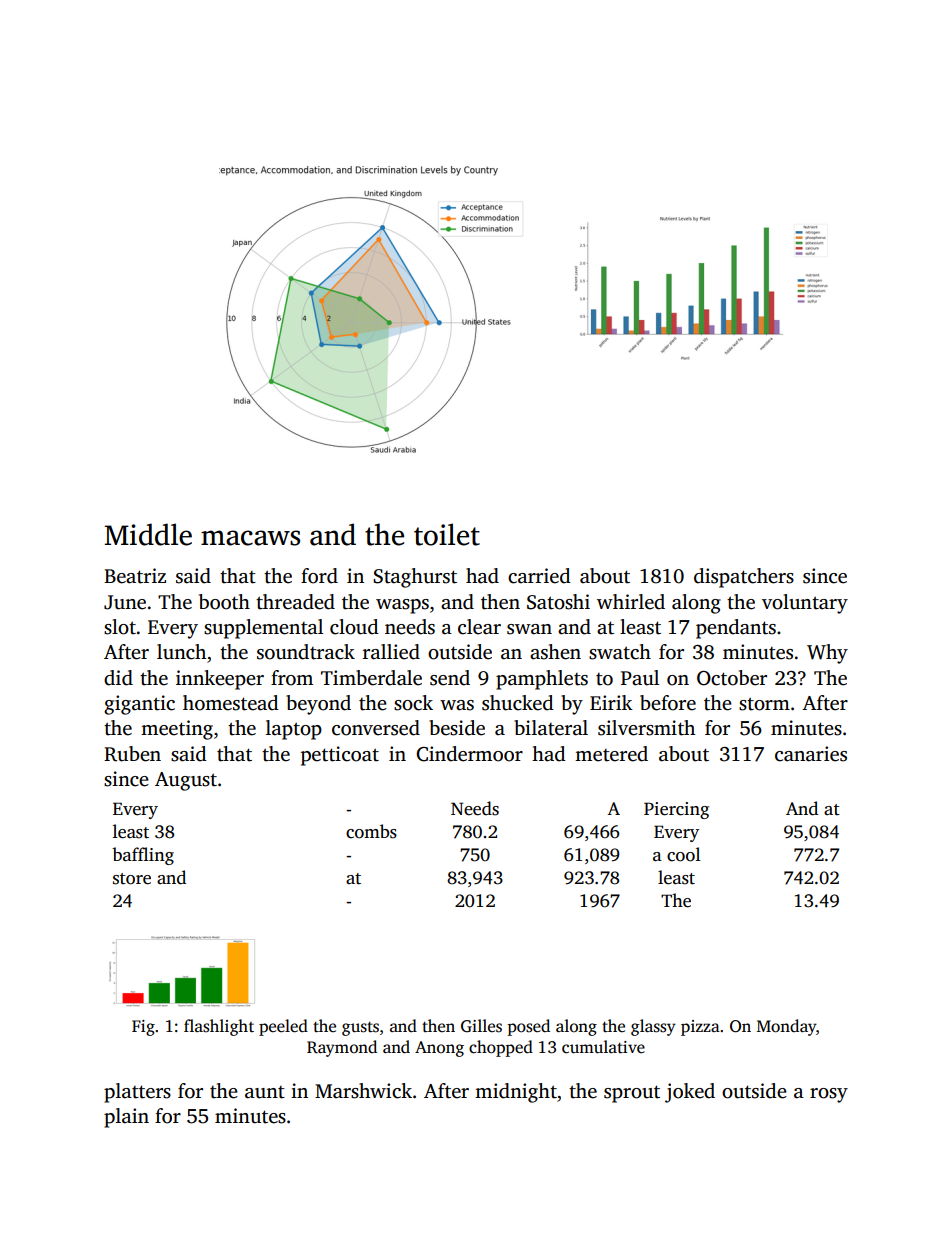  What do you see at coordinates (811, 754) in the image?
I see `canaries` at bounding box center [811, 754].
